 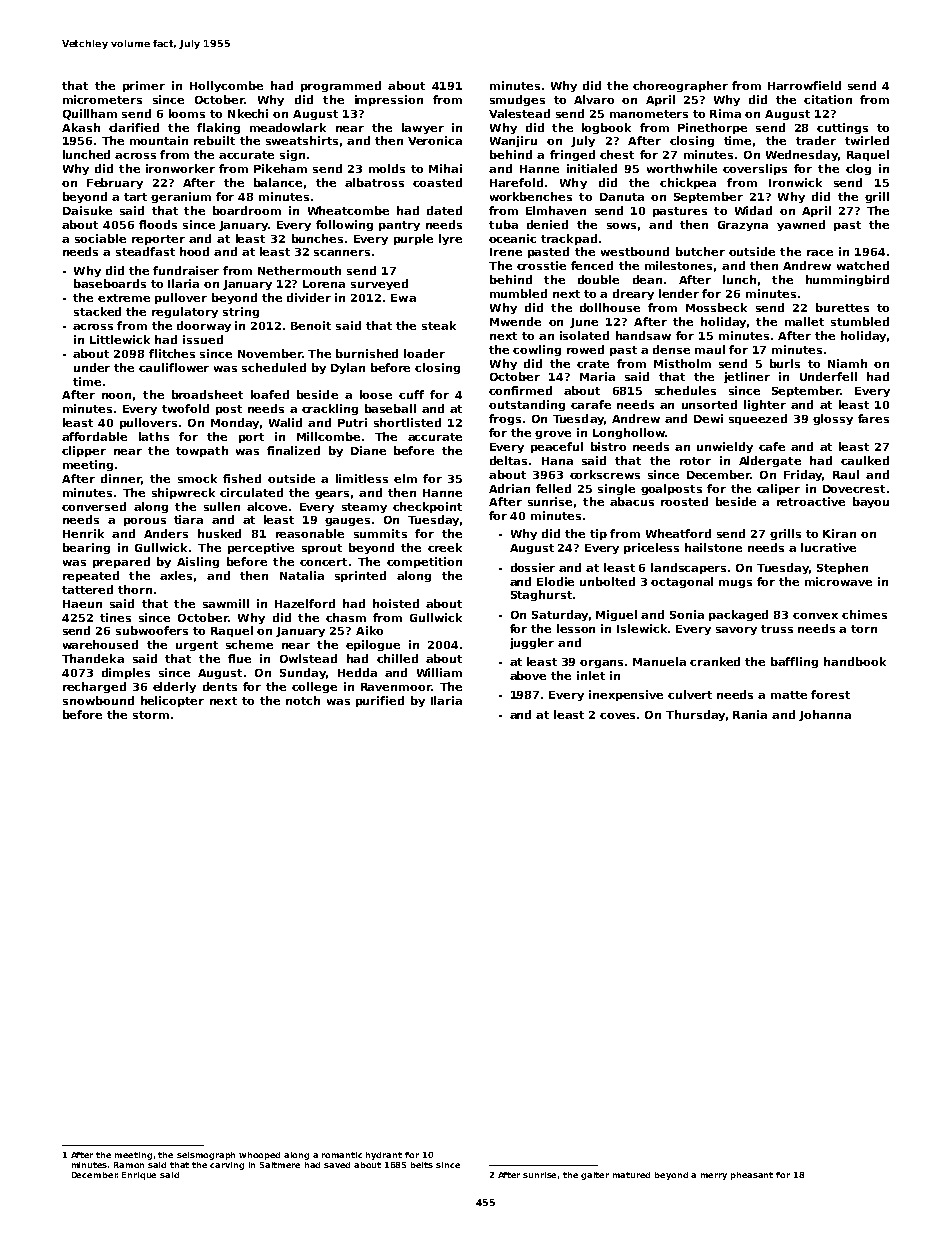 What do you see at coordinates (445, 547) in the document?
I see `creek` at bounding box center [445, 547].
